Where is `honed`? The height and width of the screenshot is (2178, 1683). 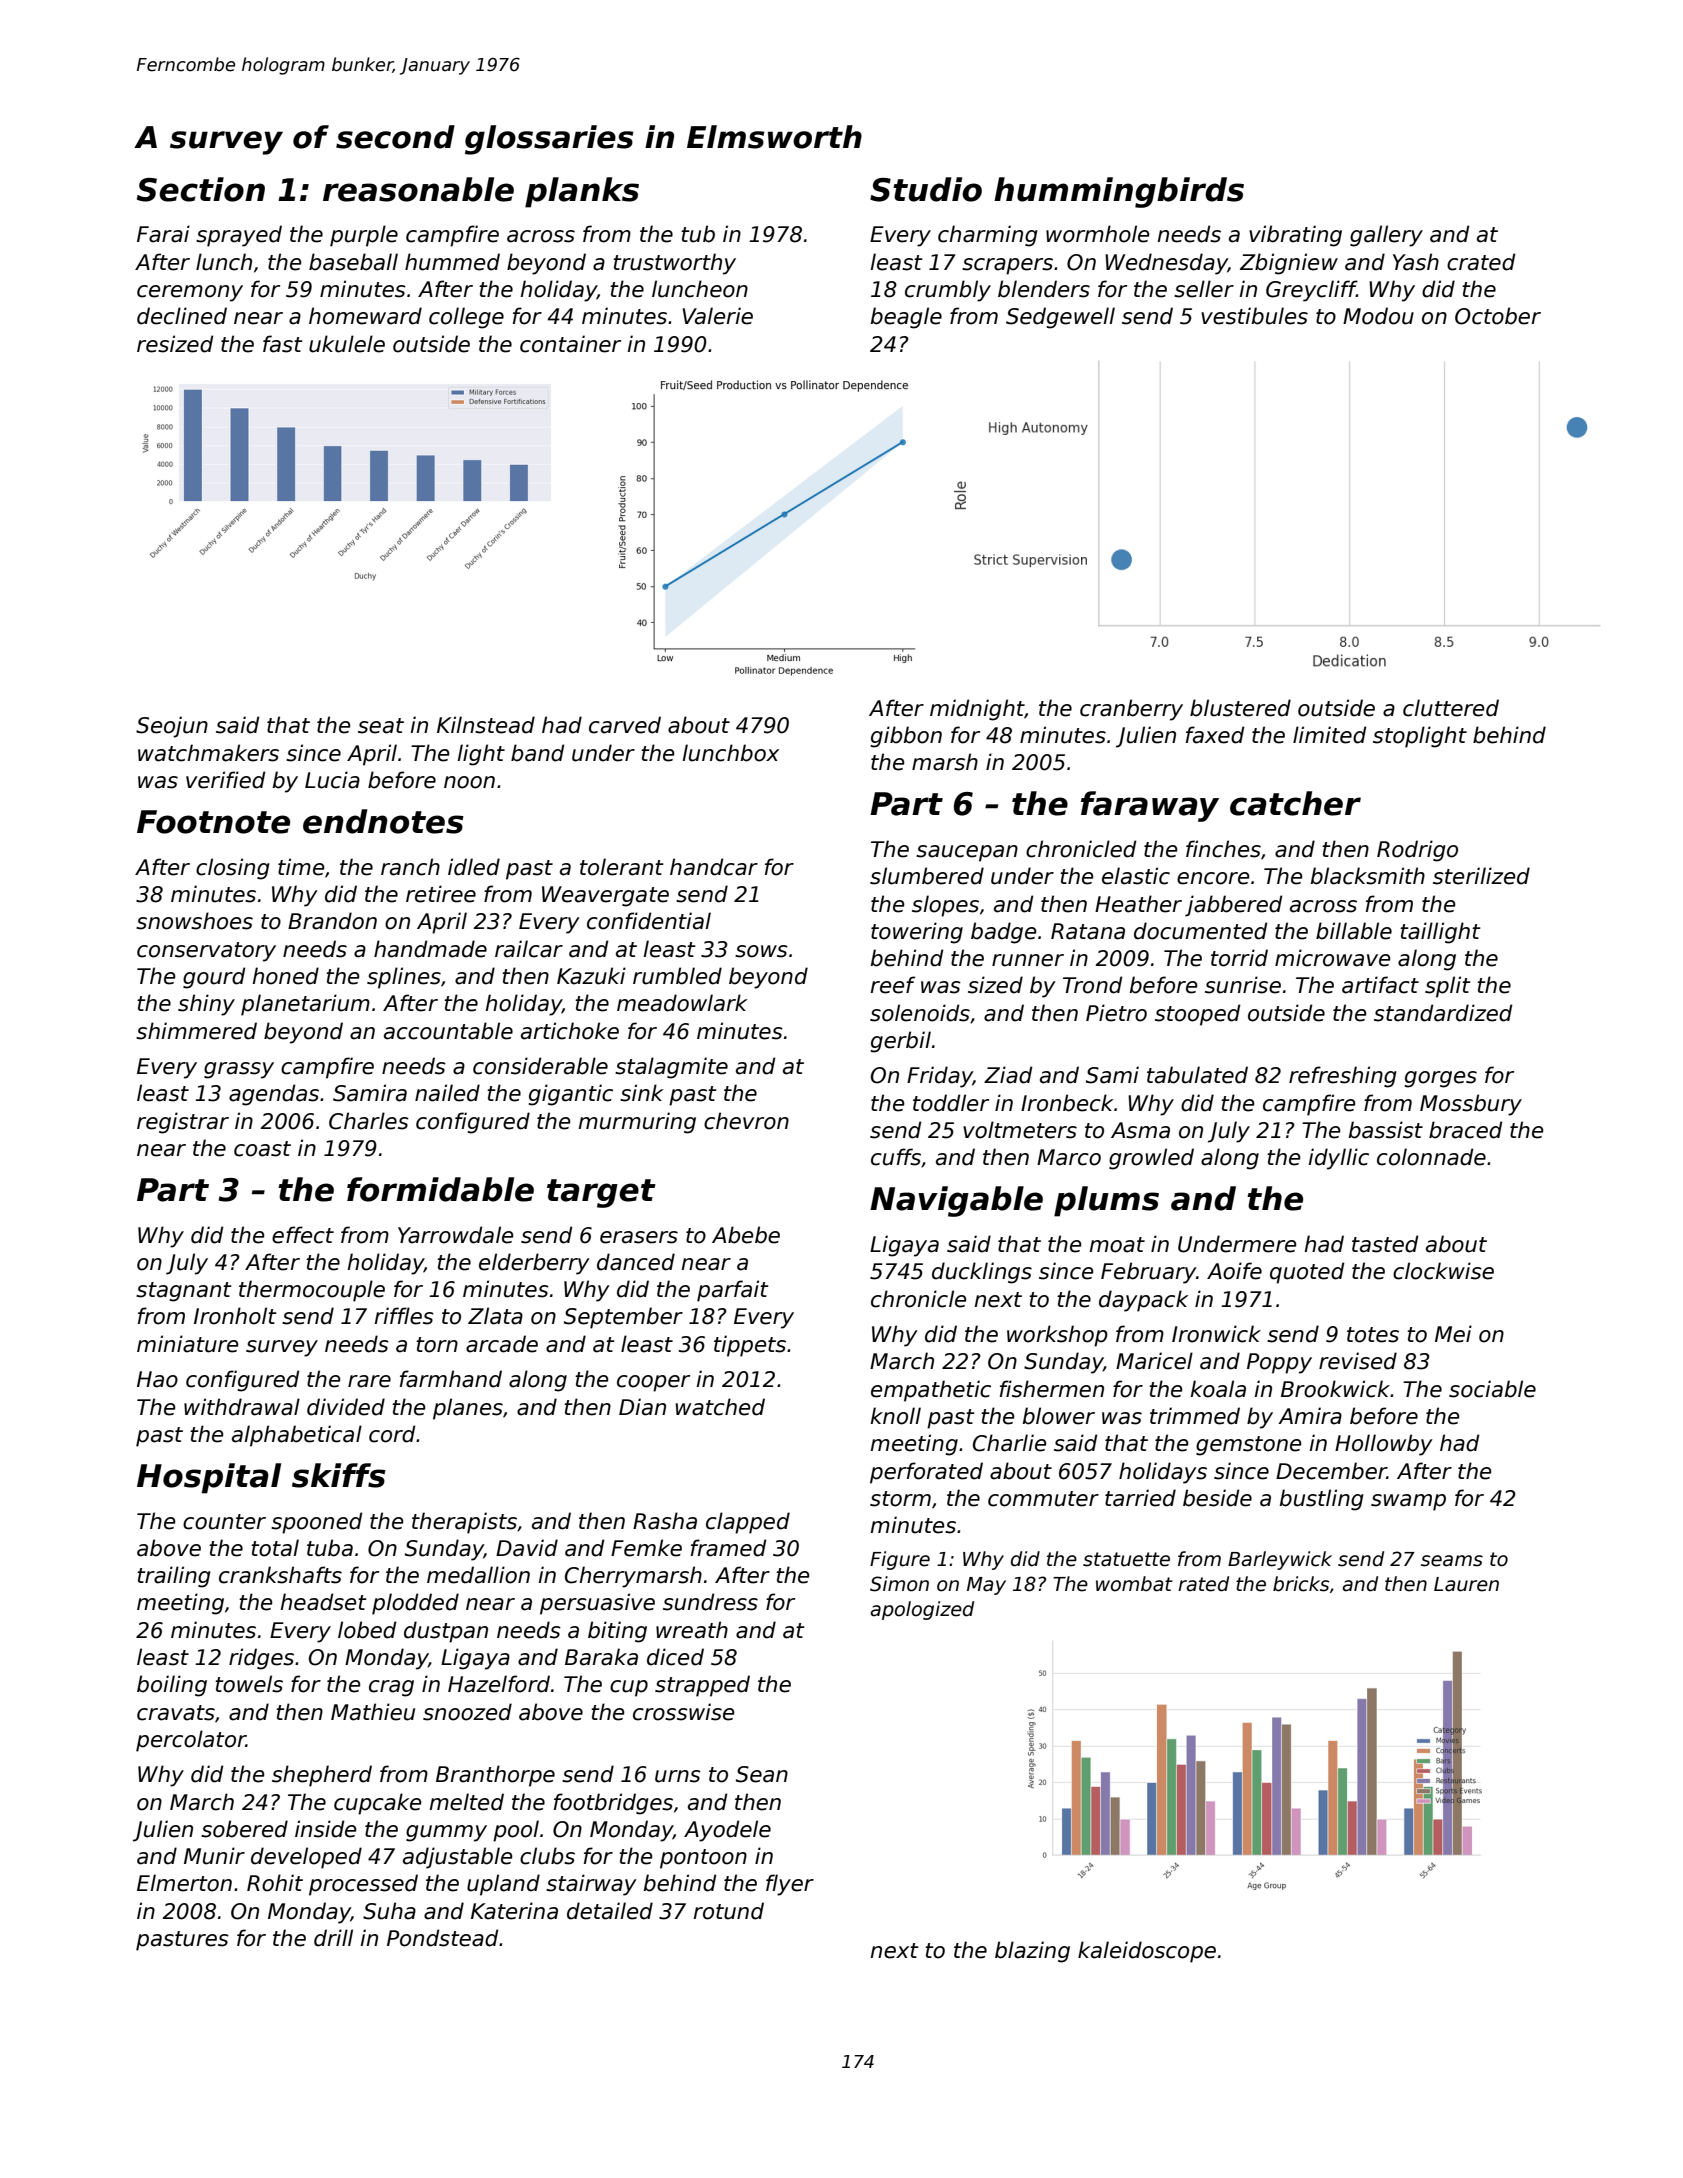
honed is located at coordinates (285, 976).
